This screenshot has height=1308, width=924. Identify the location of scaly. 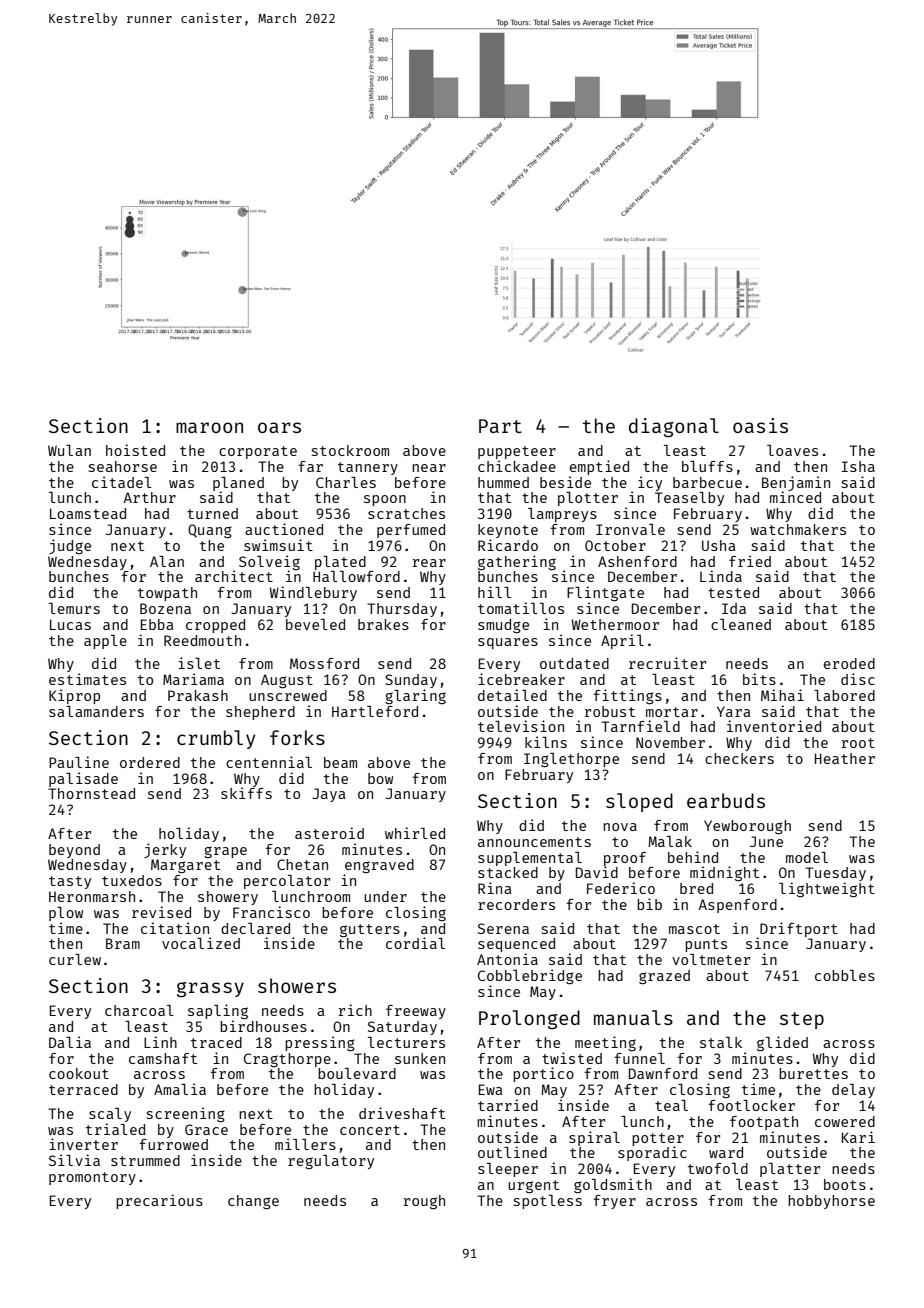
(110, 1115).
